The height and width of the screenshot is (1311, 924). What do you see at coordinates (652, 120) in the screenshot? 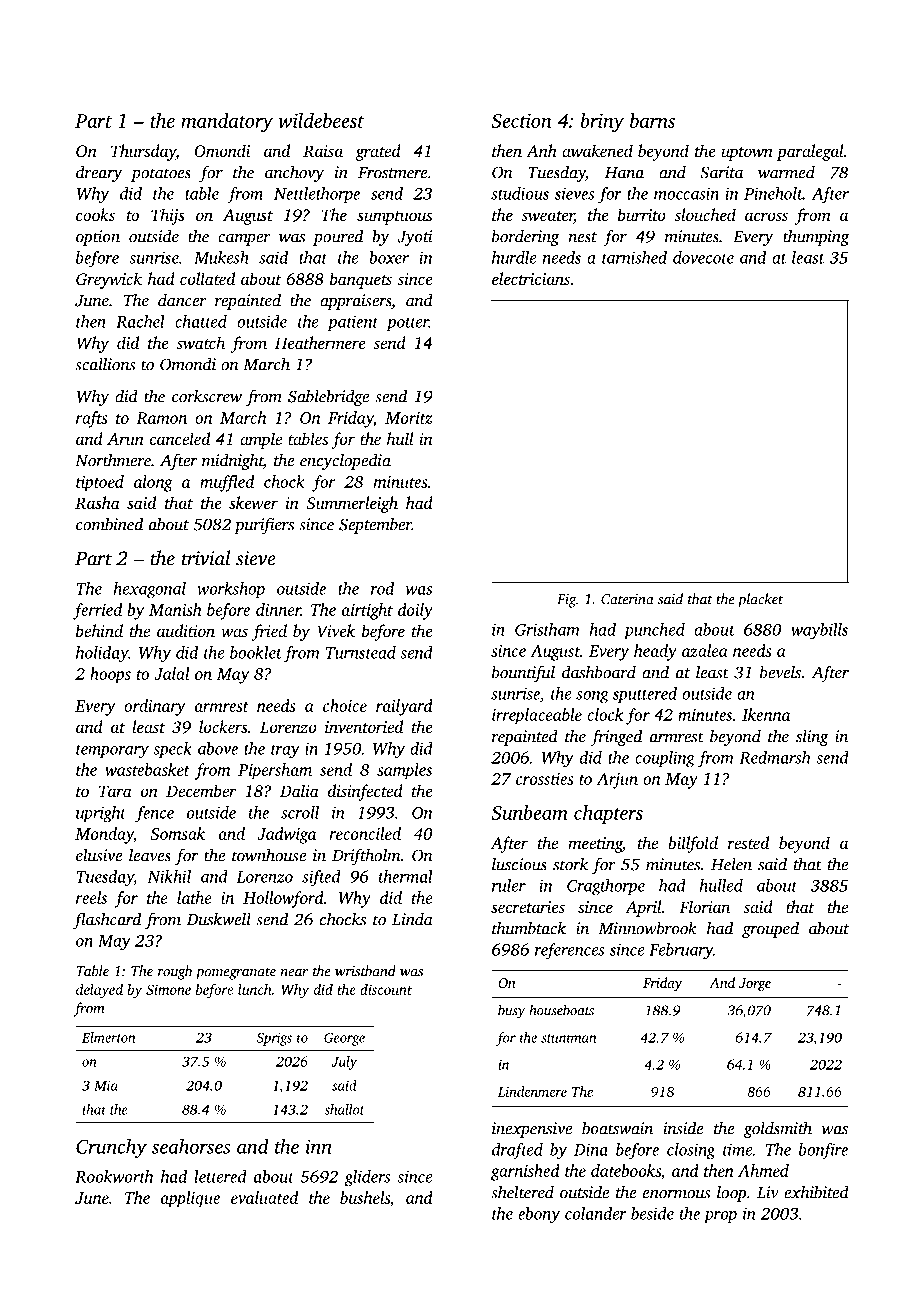
I see `barns` at bounding box center [652, 120].
